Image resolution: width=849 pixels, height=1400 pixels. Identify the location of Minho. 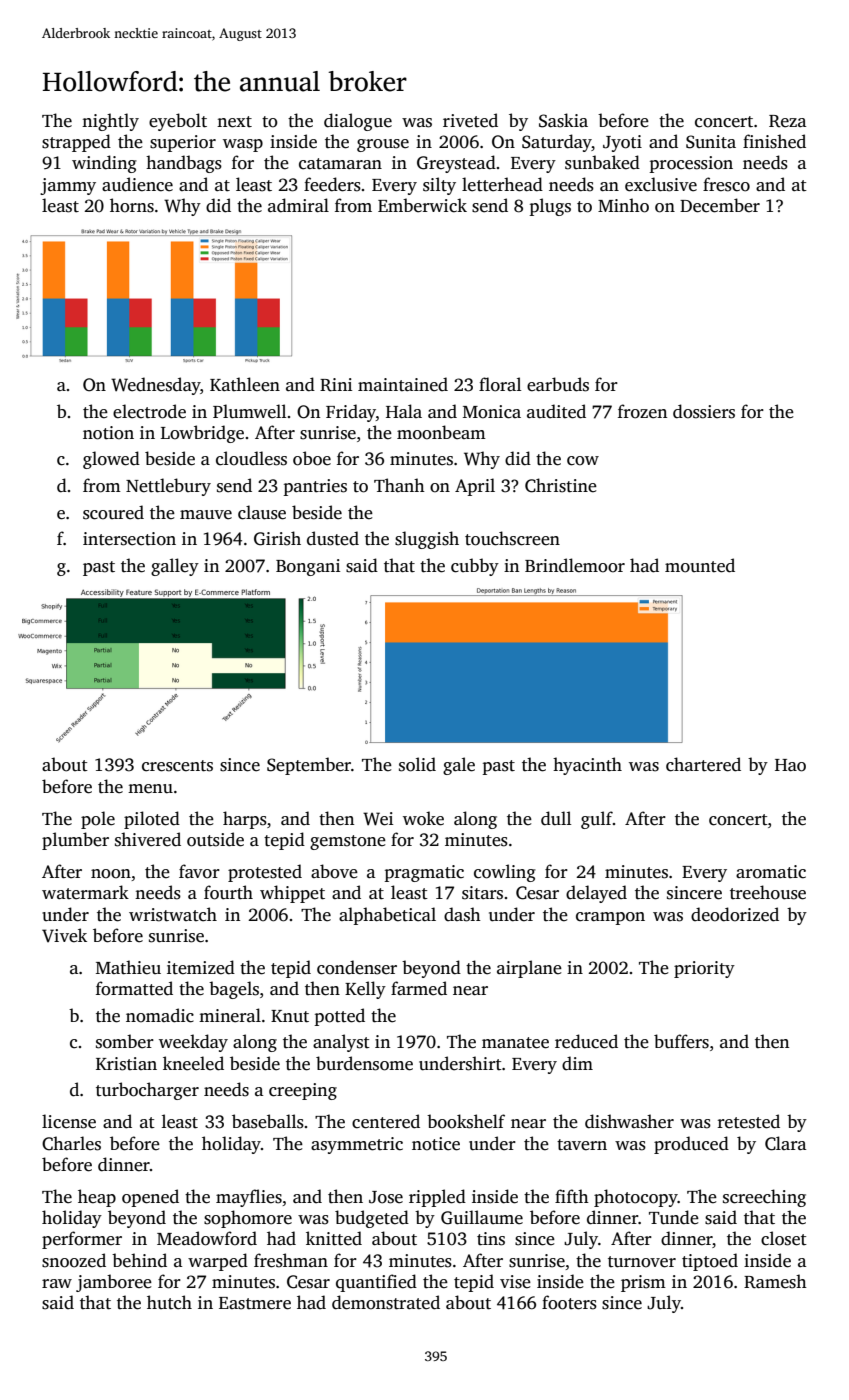
(623, 205).
